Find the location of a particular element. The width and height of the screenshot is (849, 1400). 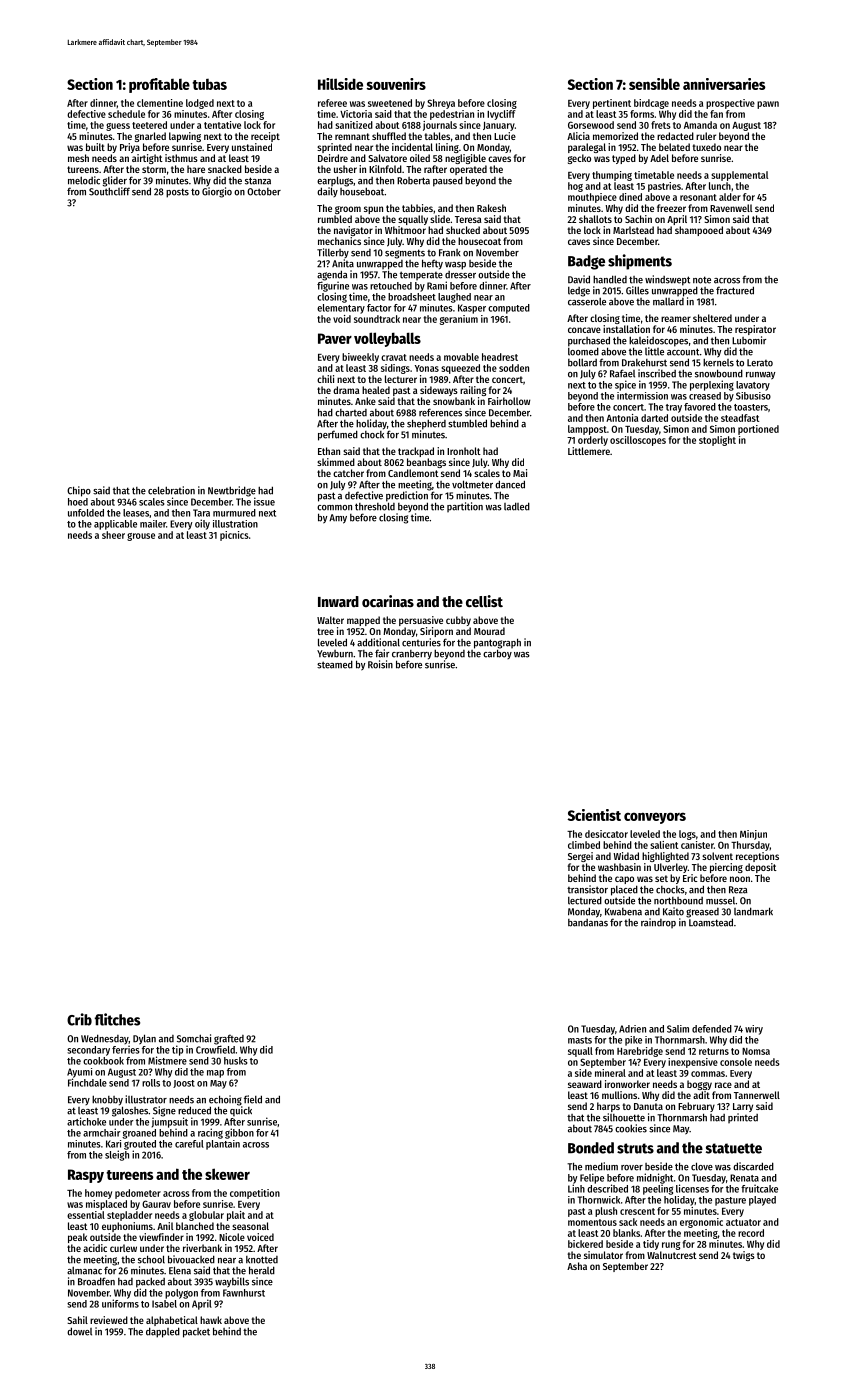

celebration is located at coordinates (171, 490).
